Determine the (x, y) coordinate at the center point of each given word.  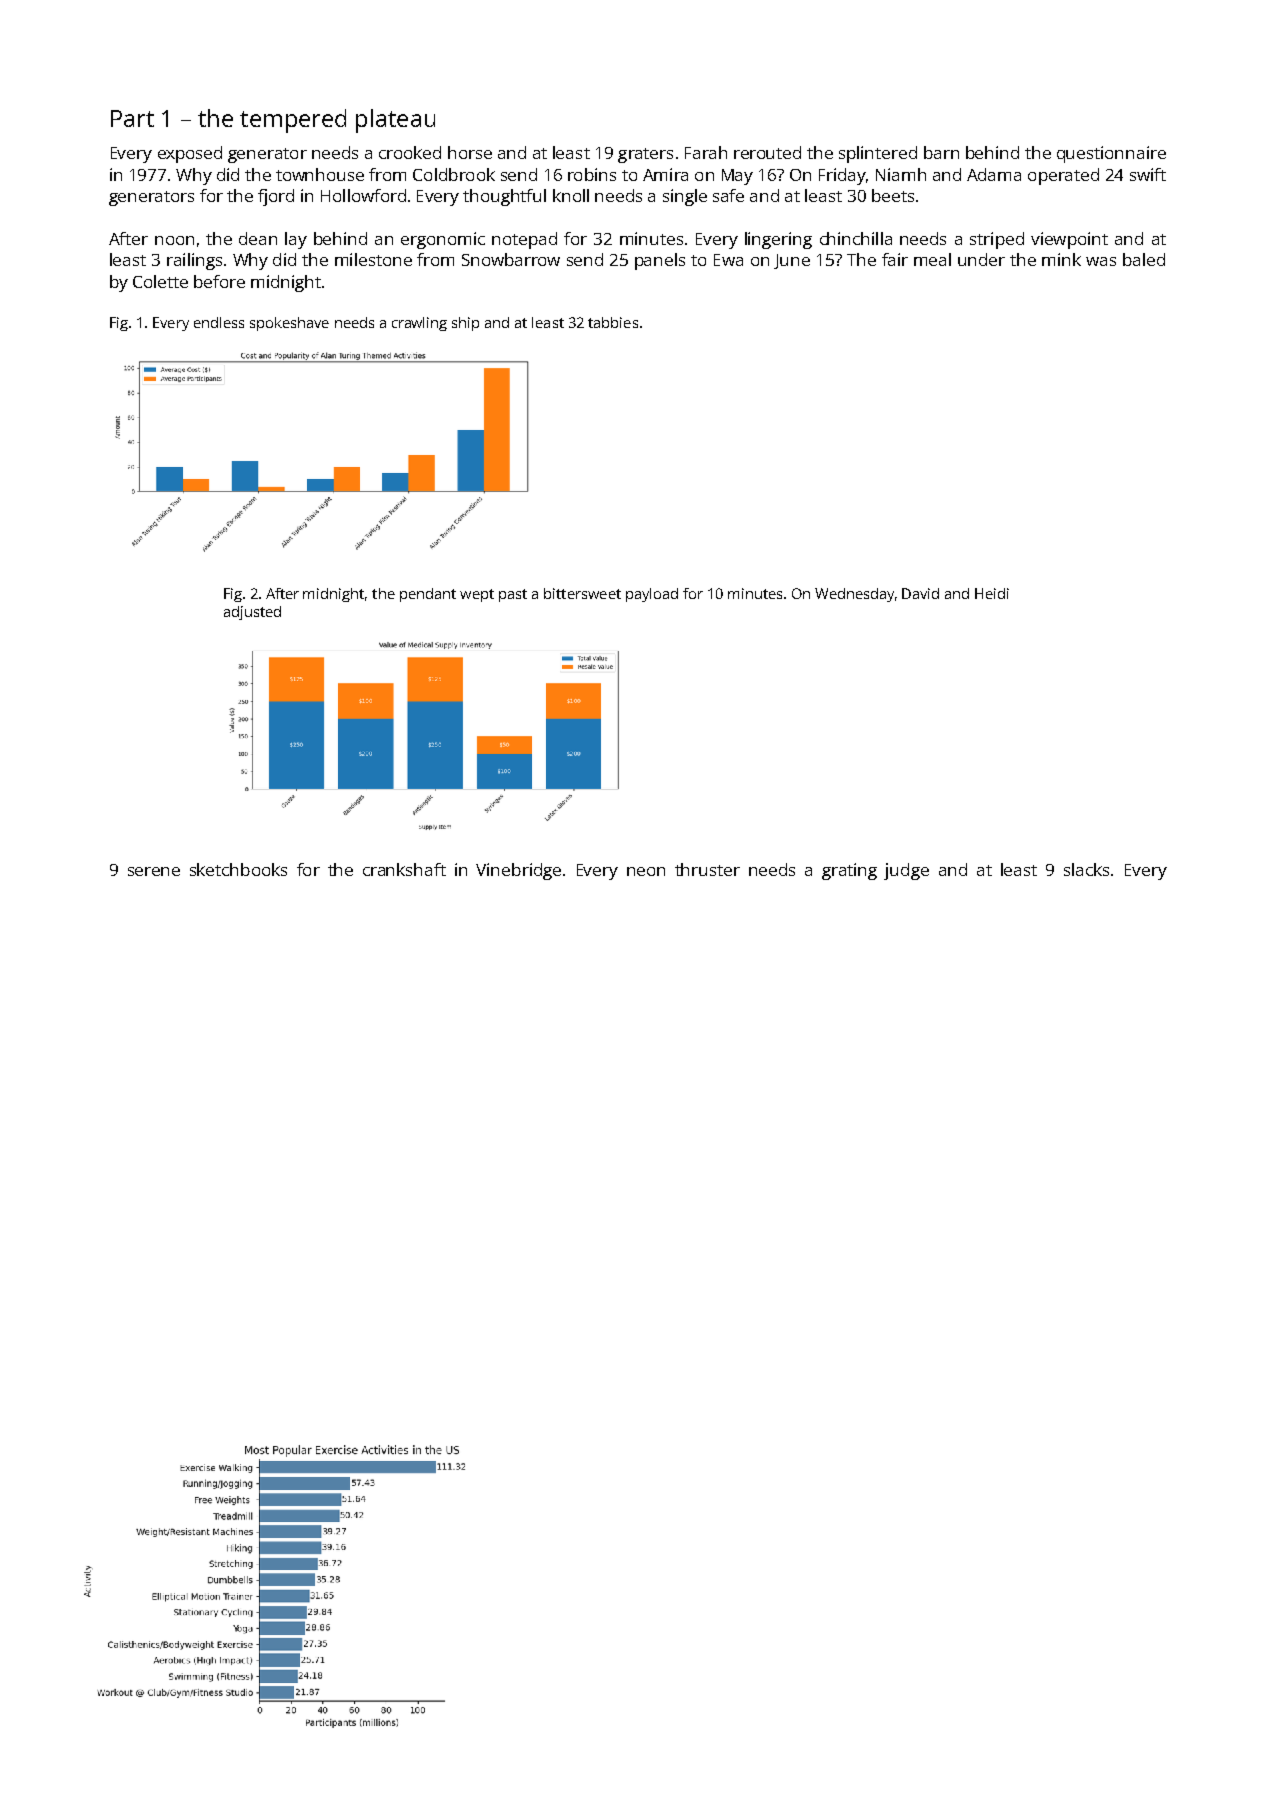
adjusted (252, 613)
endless (219, 322)
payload (652, 595)
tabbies (613, 322)
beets (893, 195)
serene (154, 871)
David (920, 593)
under (981, 259)
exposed (190, 154)
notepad (524, 240)
